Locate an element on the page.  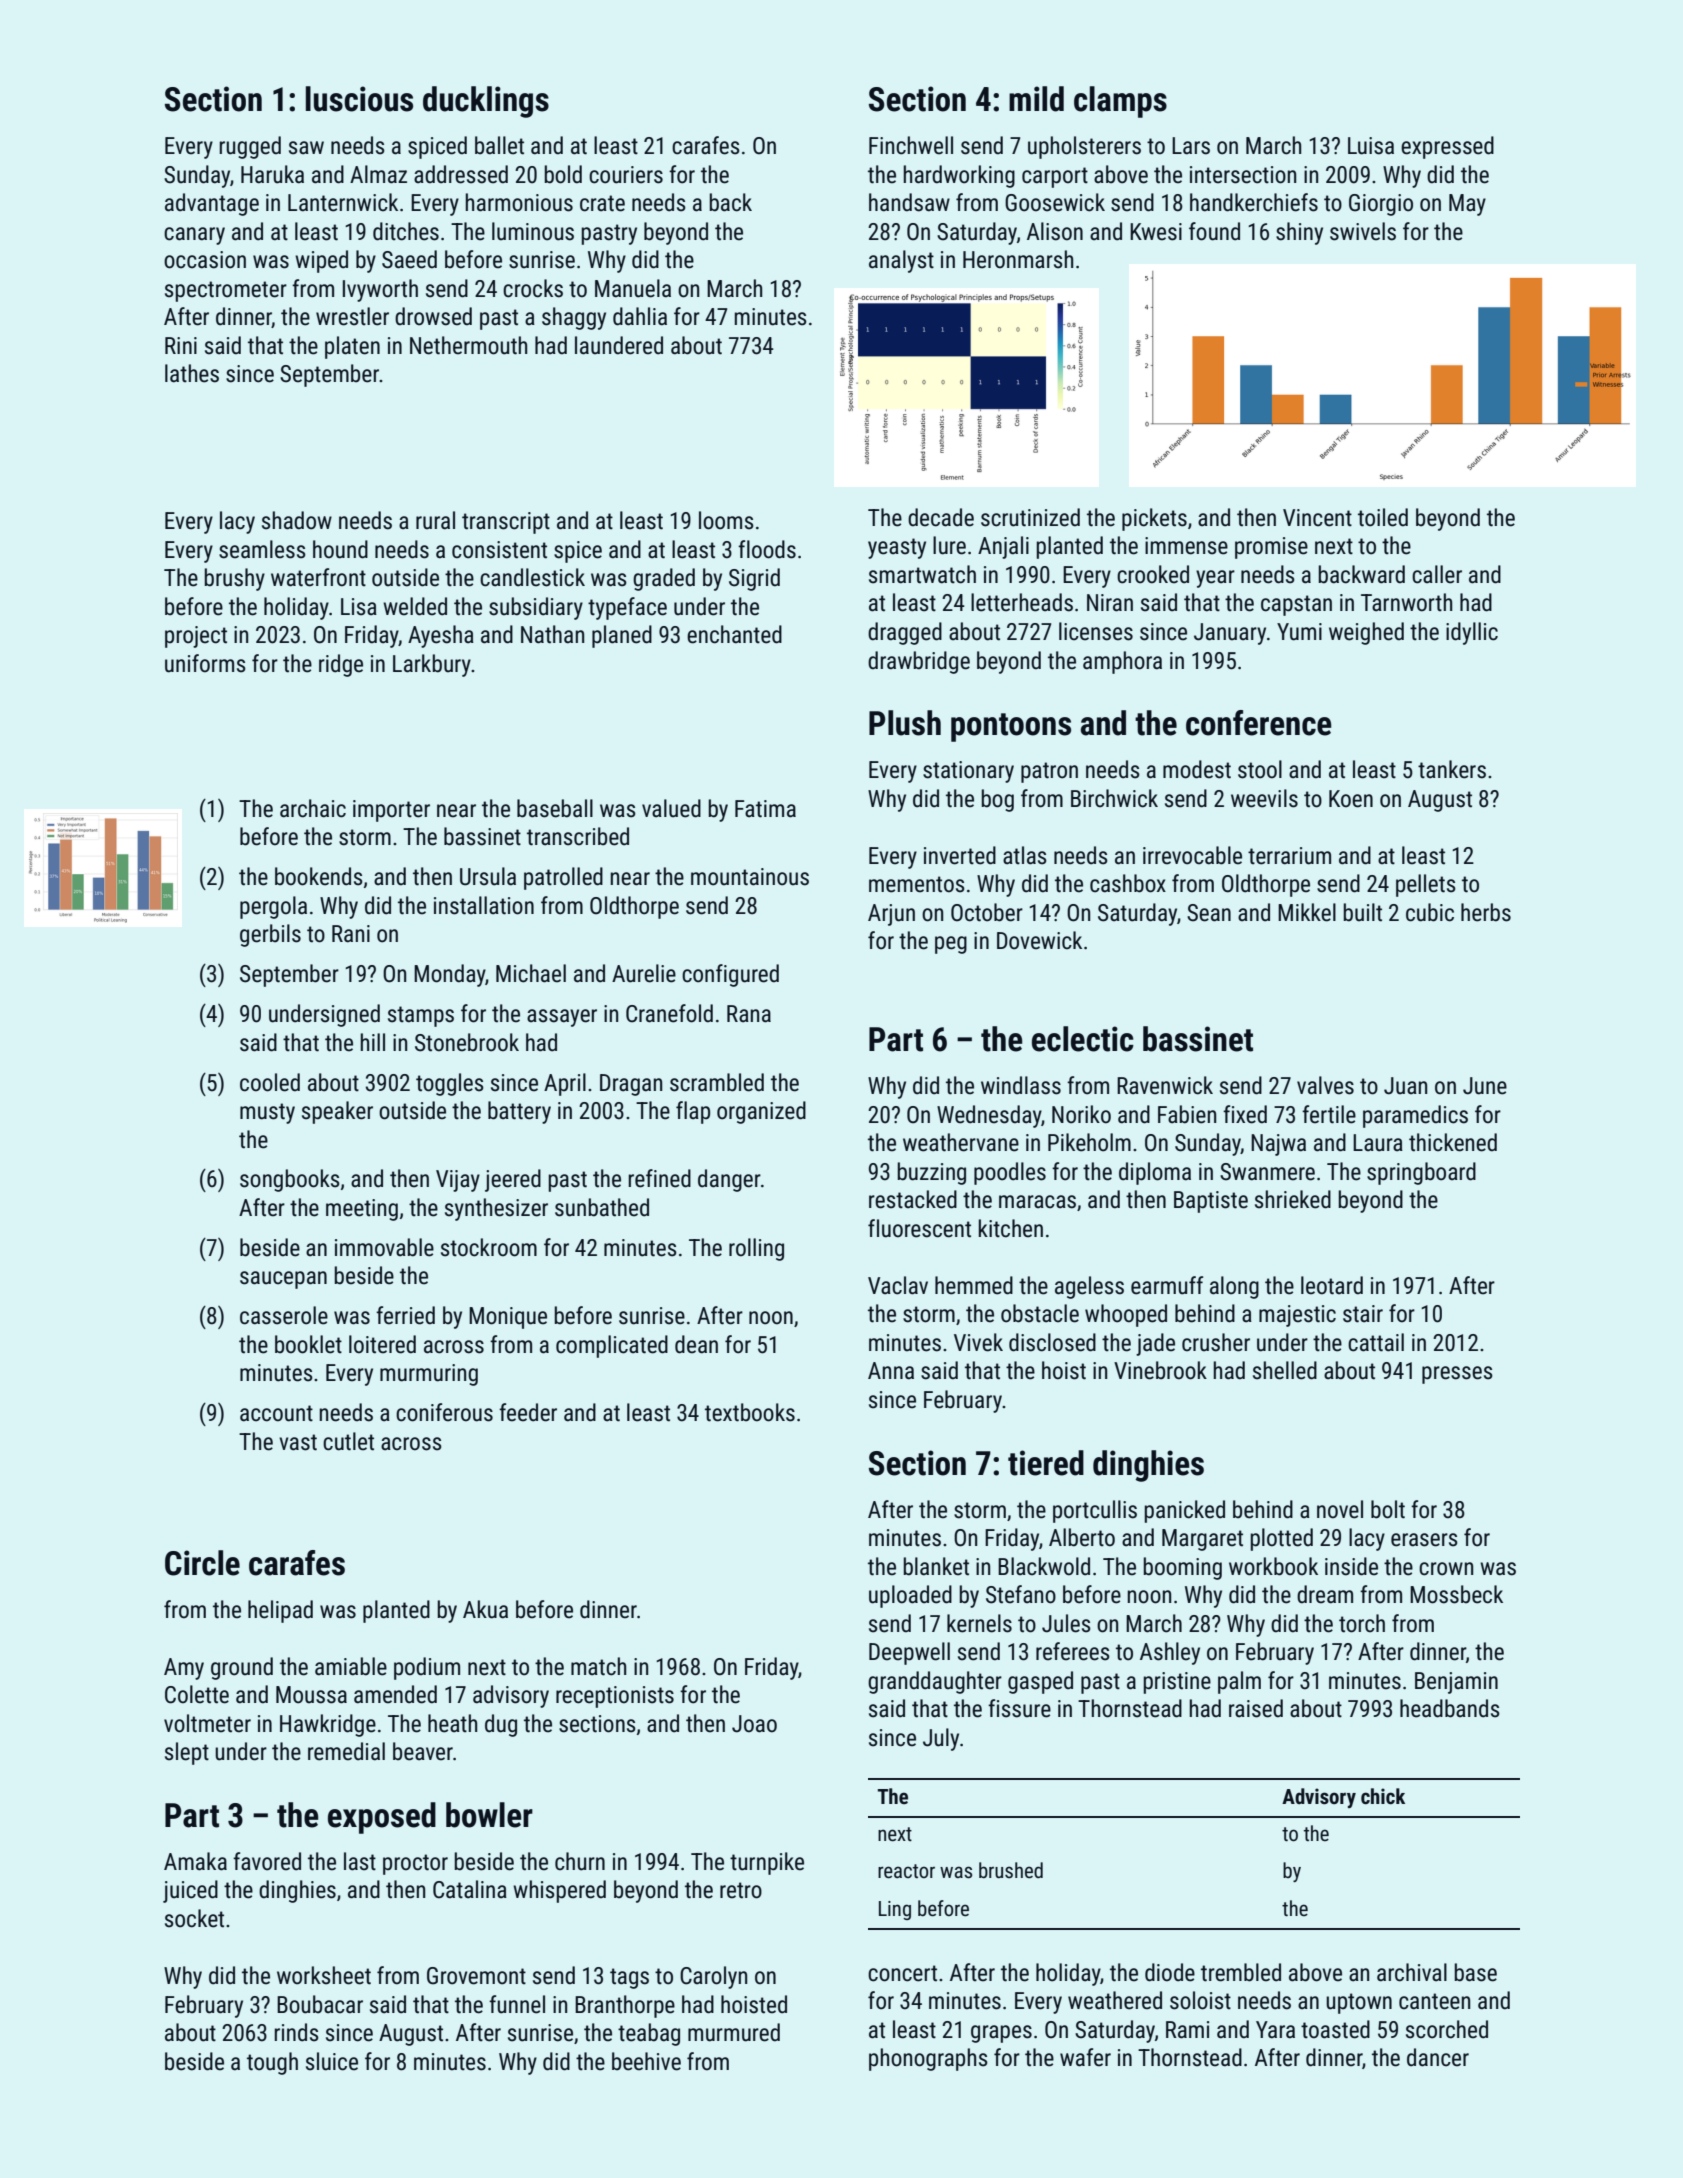
clamps is located at coordinates (1120, 102).
